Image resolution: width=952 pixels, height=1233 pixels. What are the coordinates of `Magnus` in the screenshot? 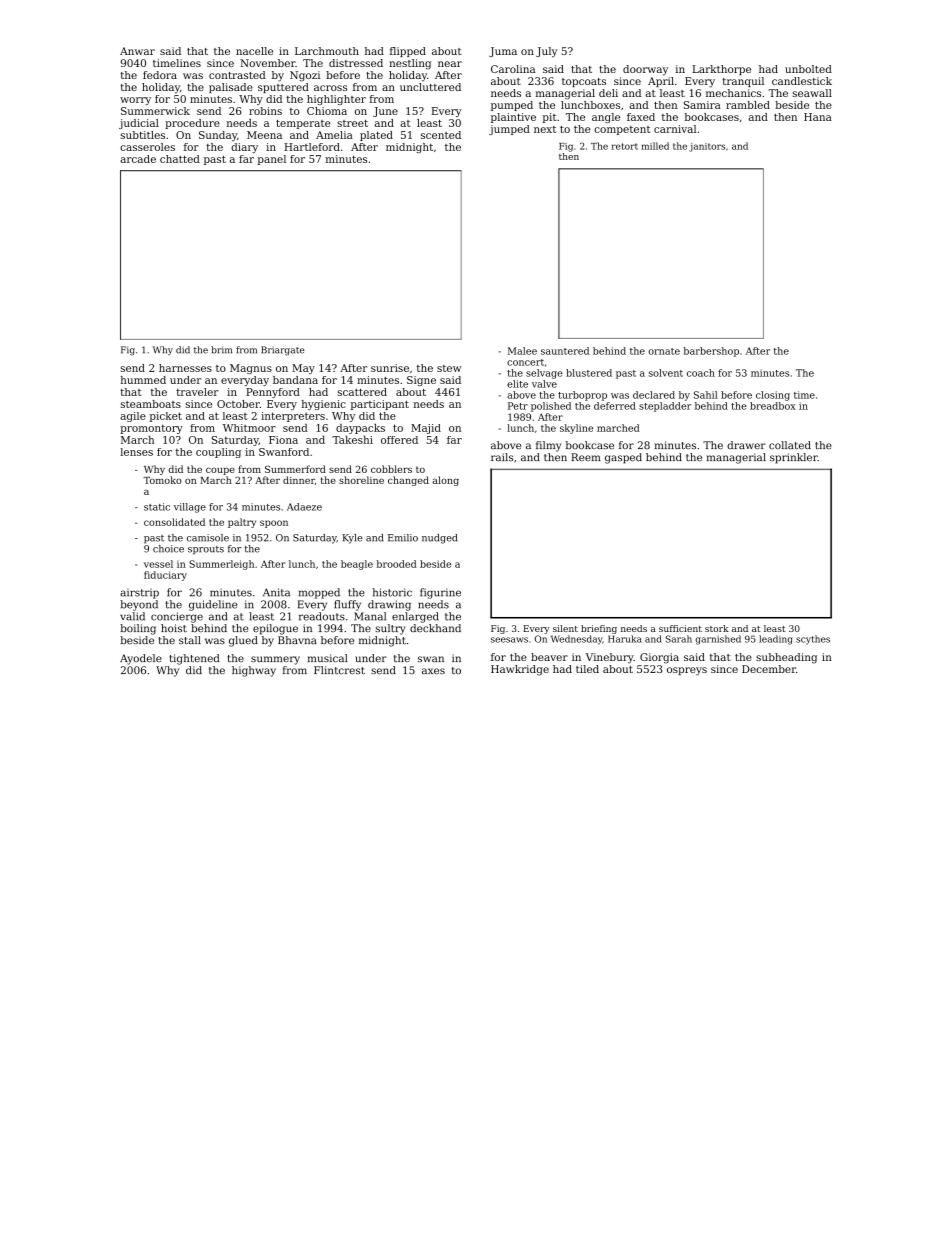 It's located at (251, 369).
